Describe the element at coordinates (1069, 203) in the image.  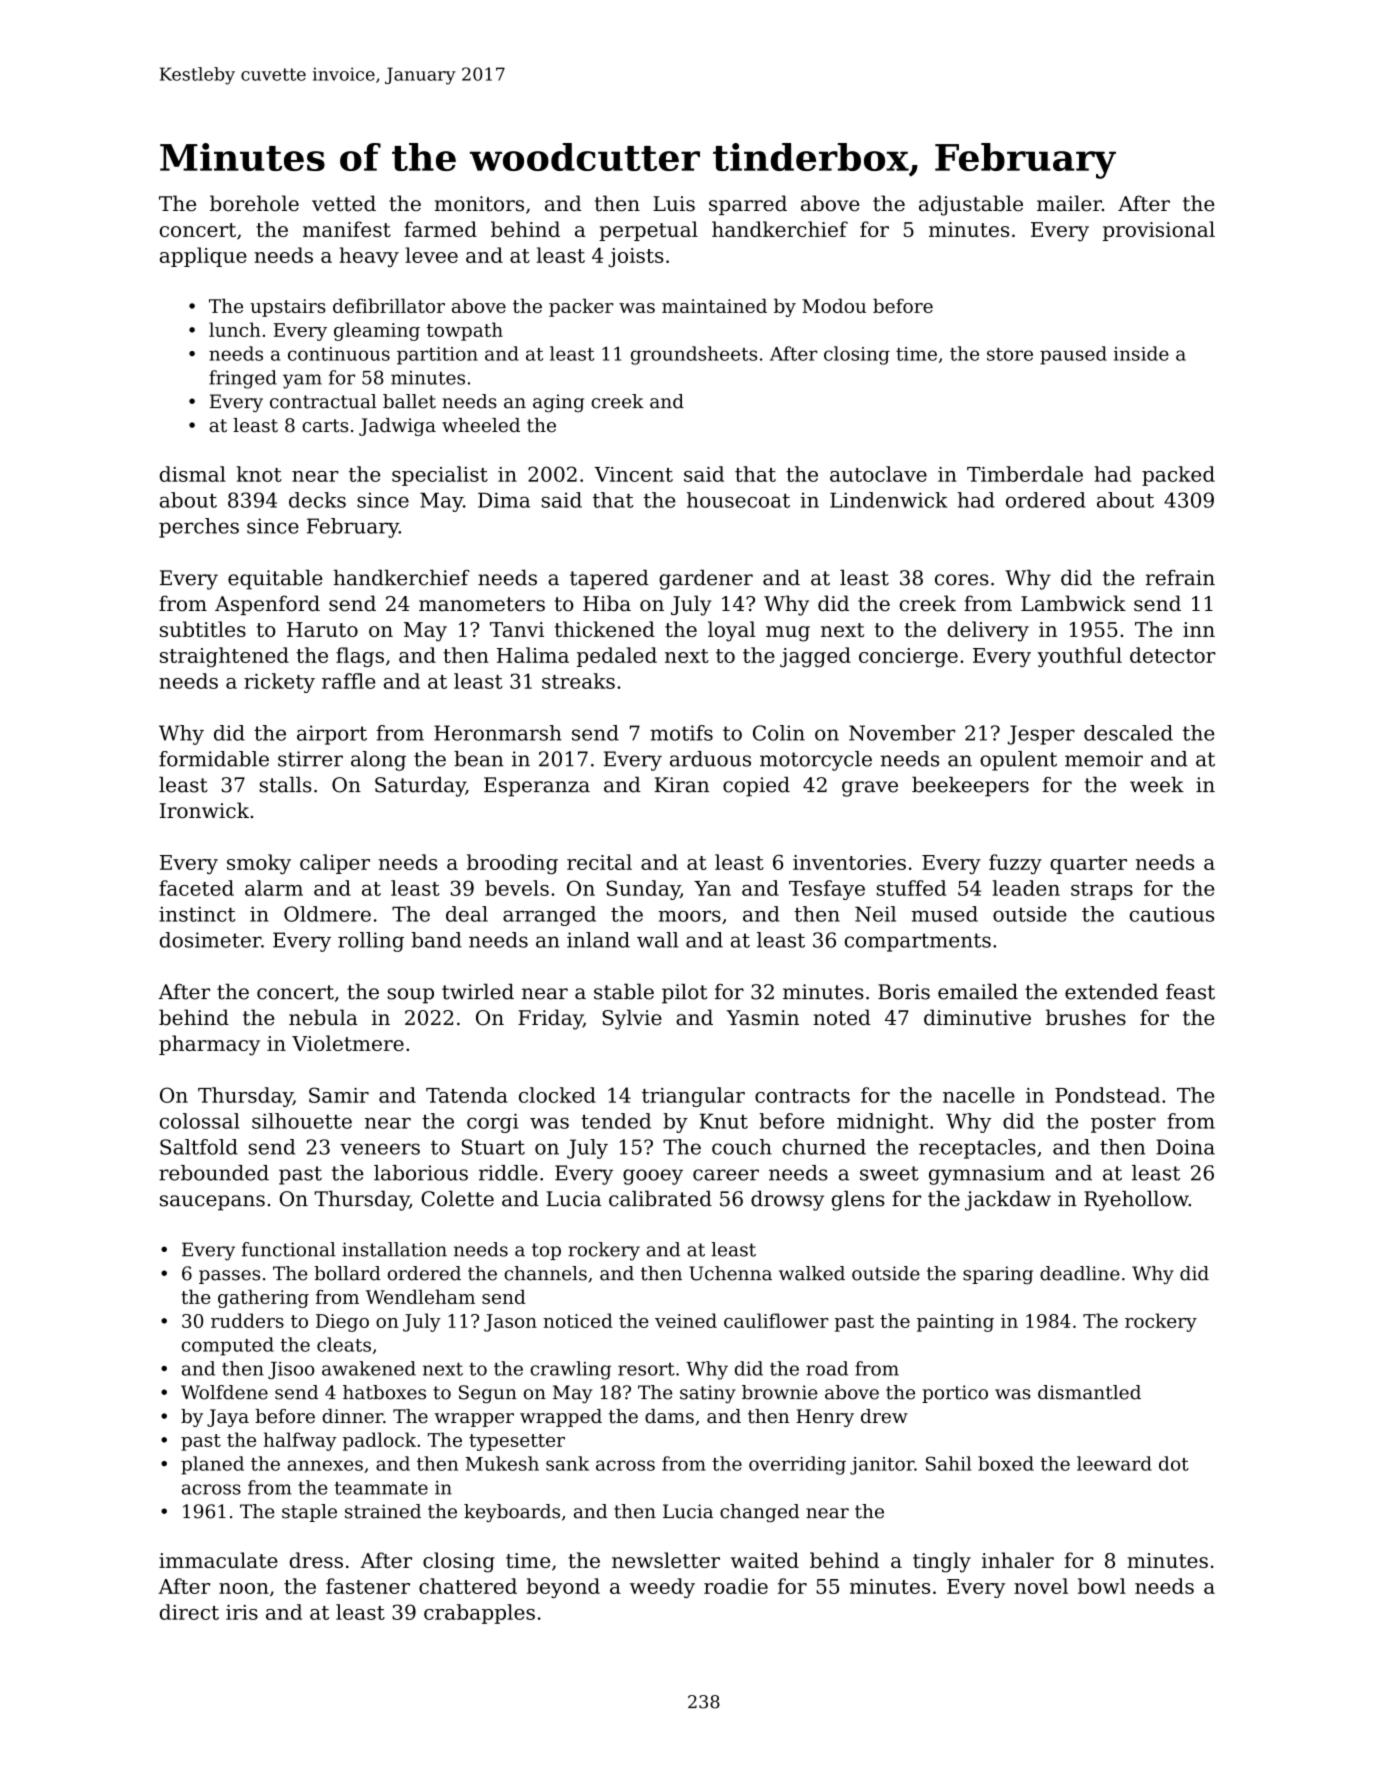
I see `mailer` at that location.
